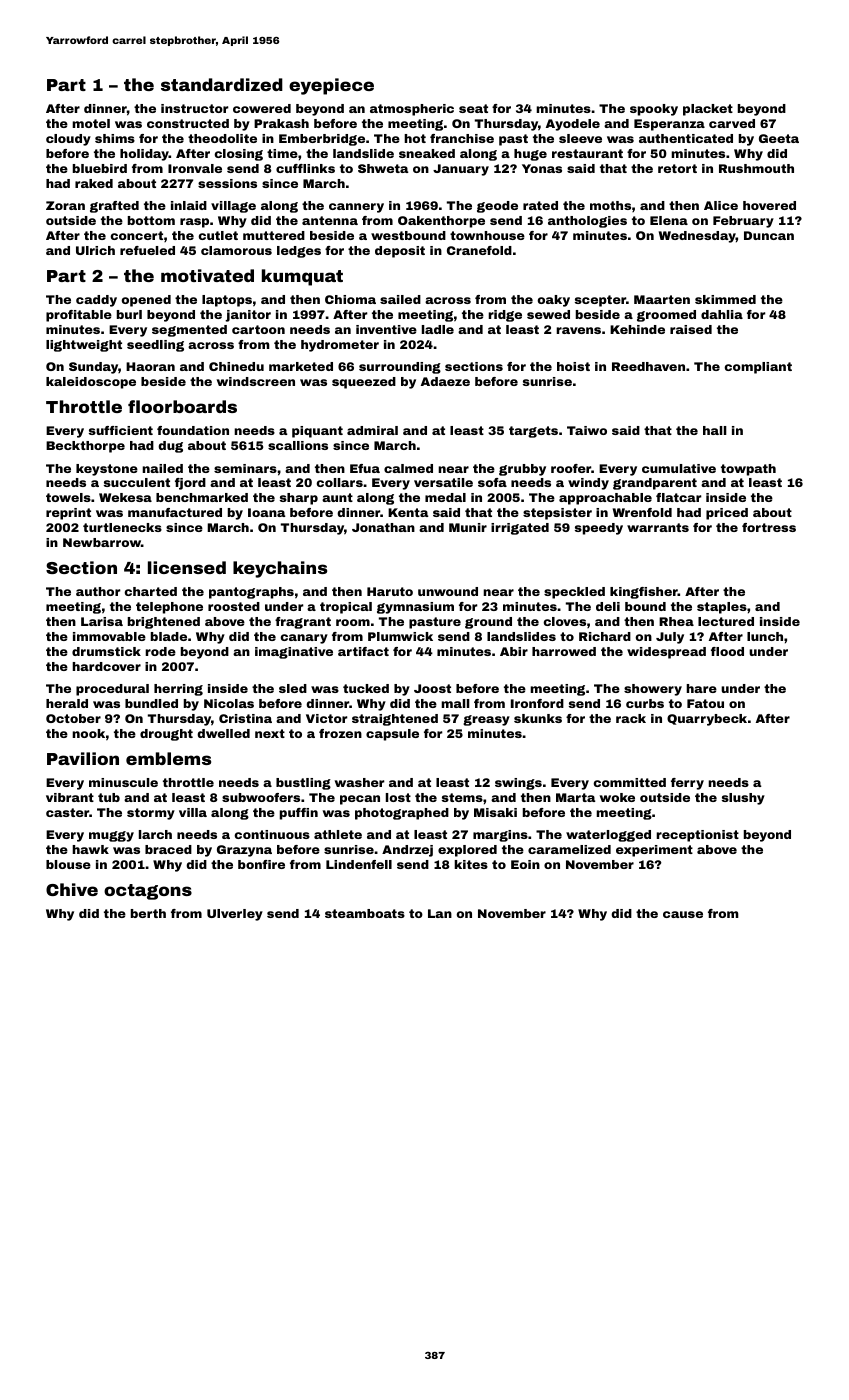 The width and height of the screenshot is (849, 1400). I want to click on lost, so click(398, 797).
